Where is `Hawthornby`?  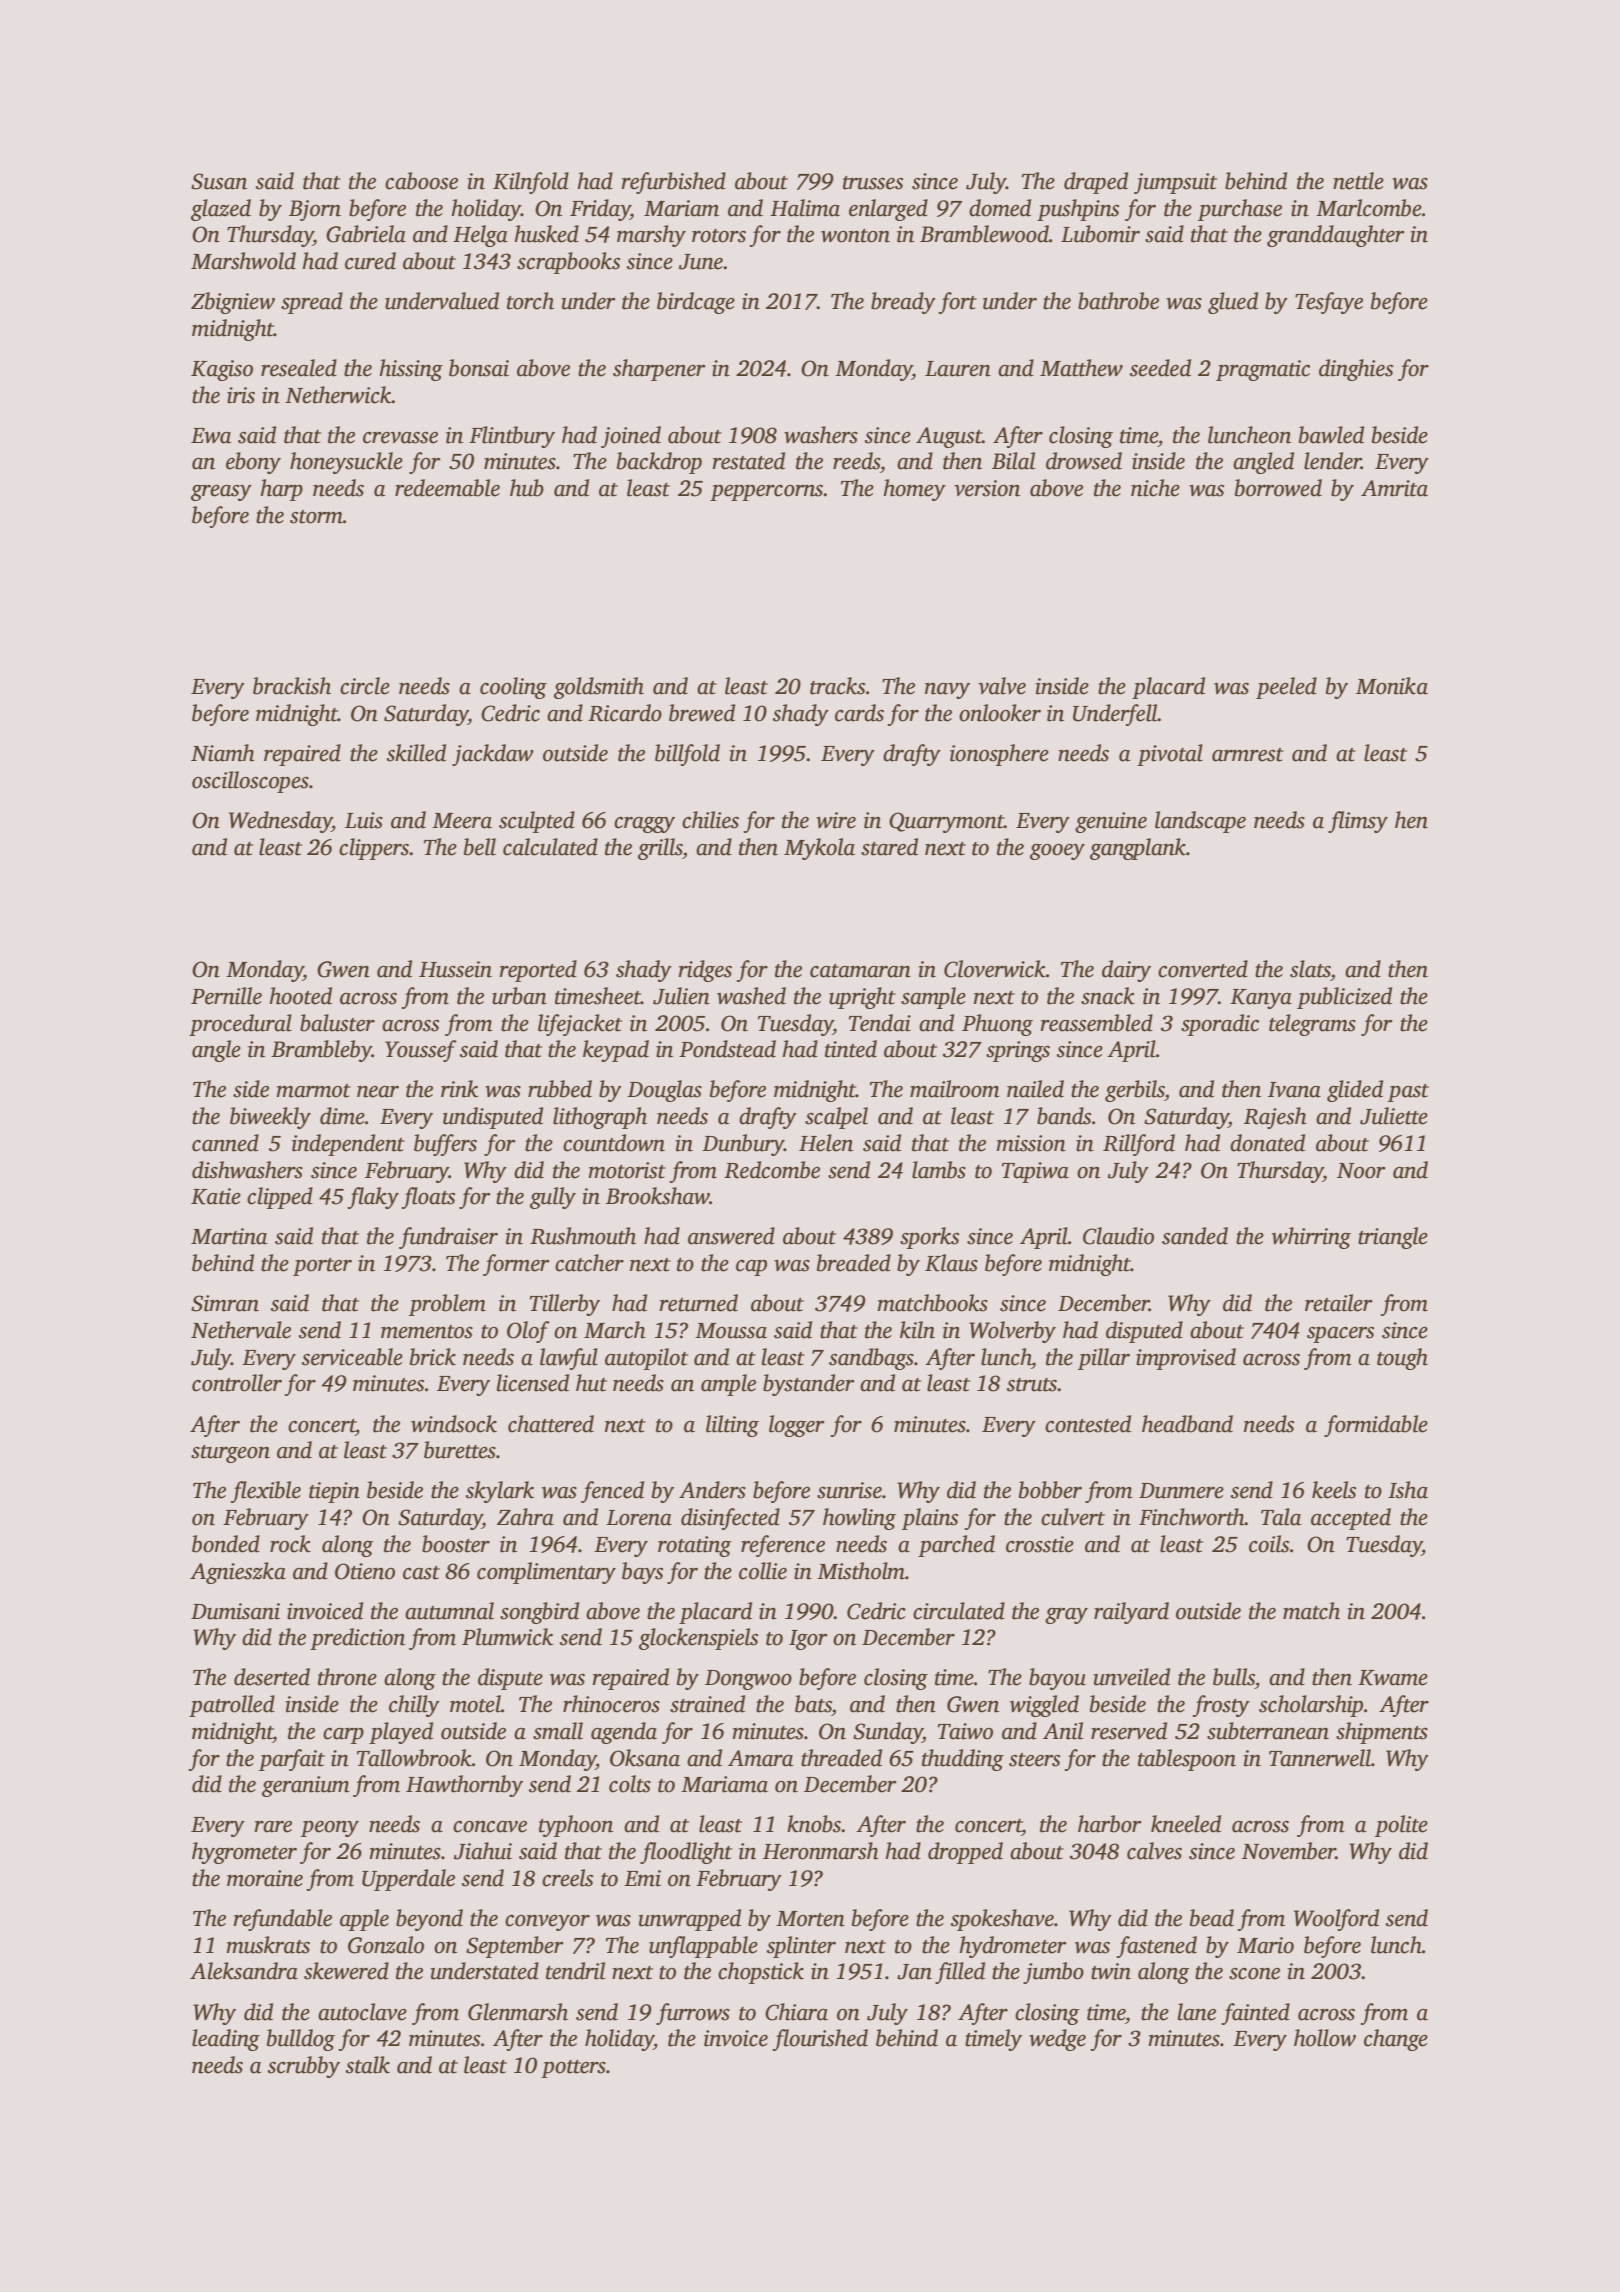 Hawthornby is located at coordinates (464, 1786).
